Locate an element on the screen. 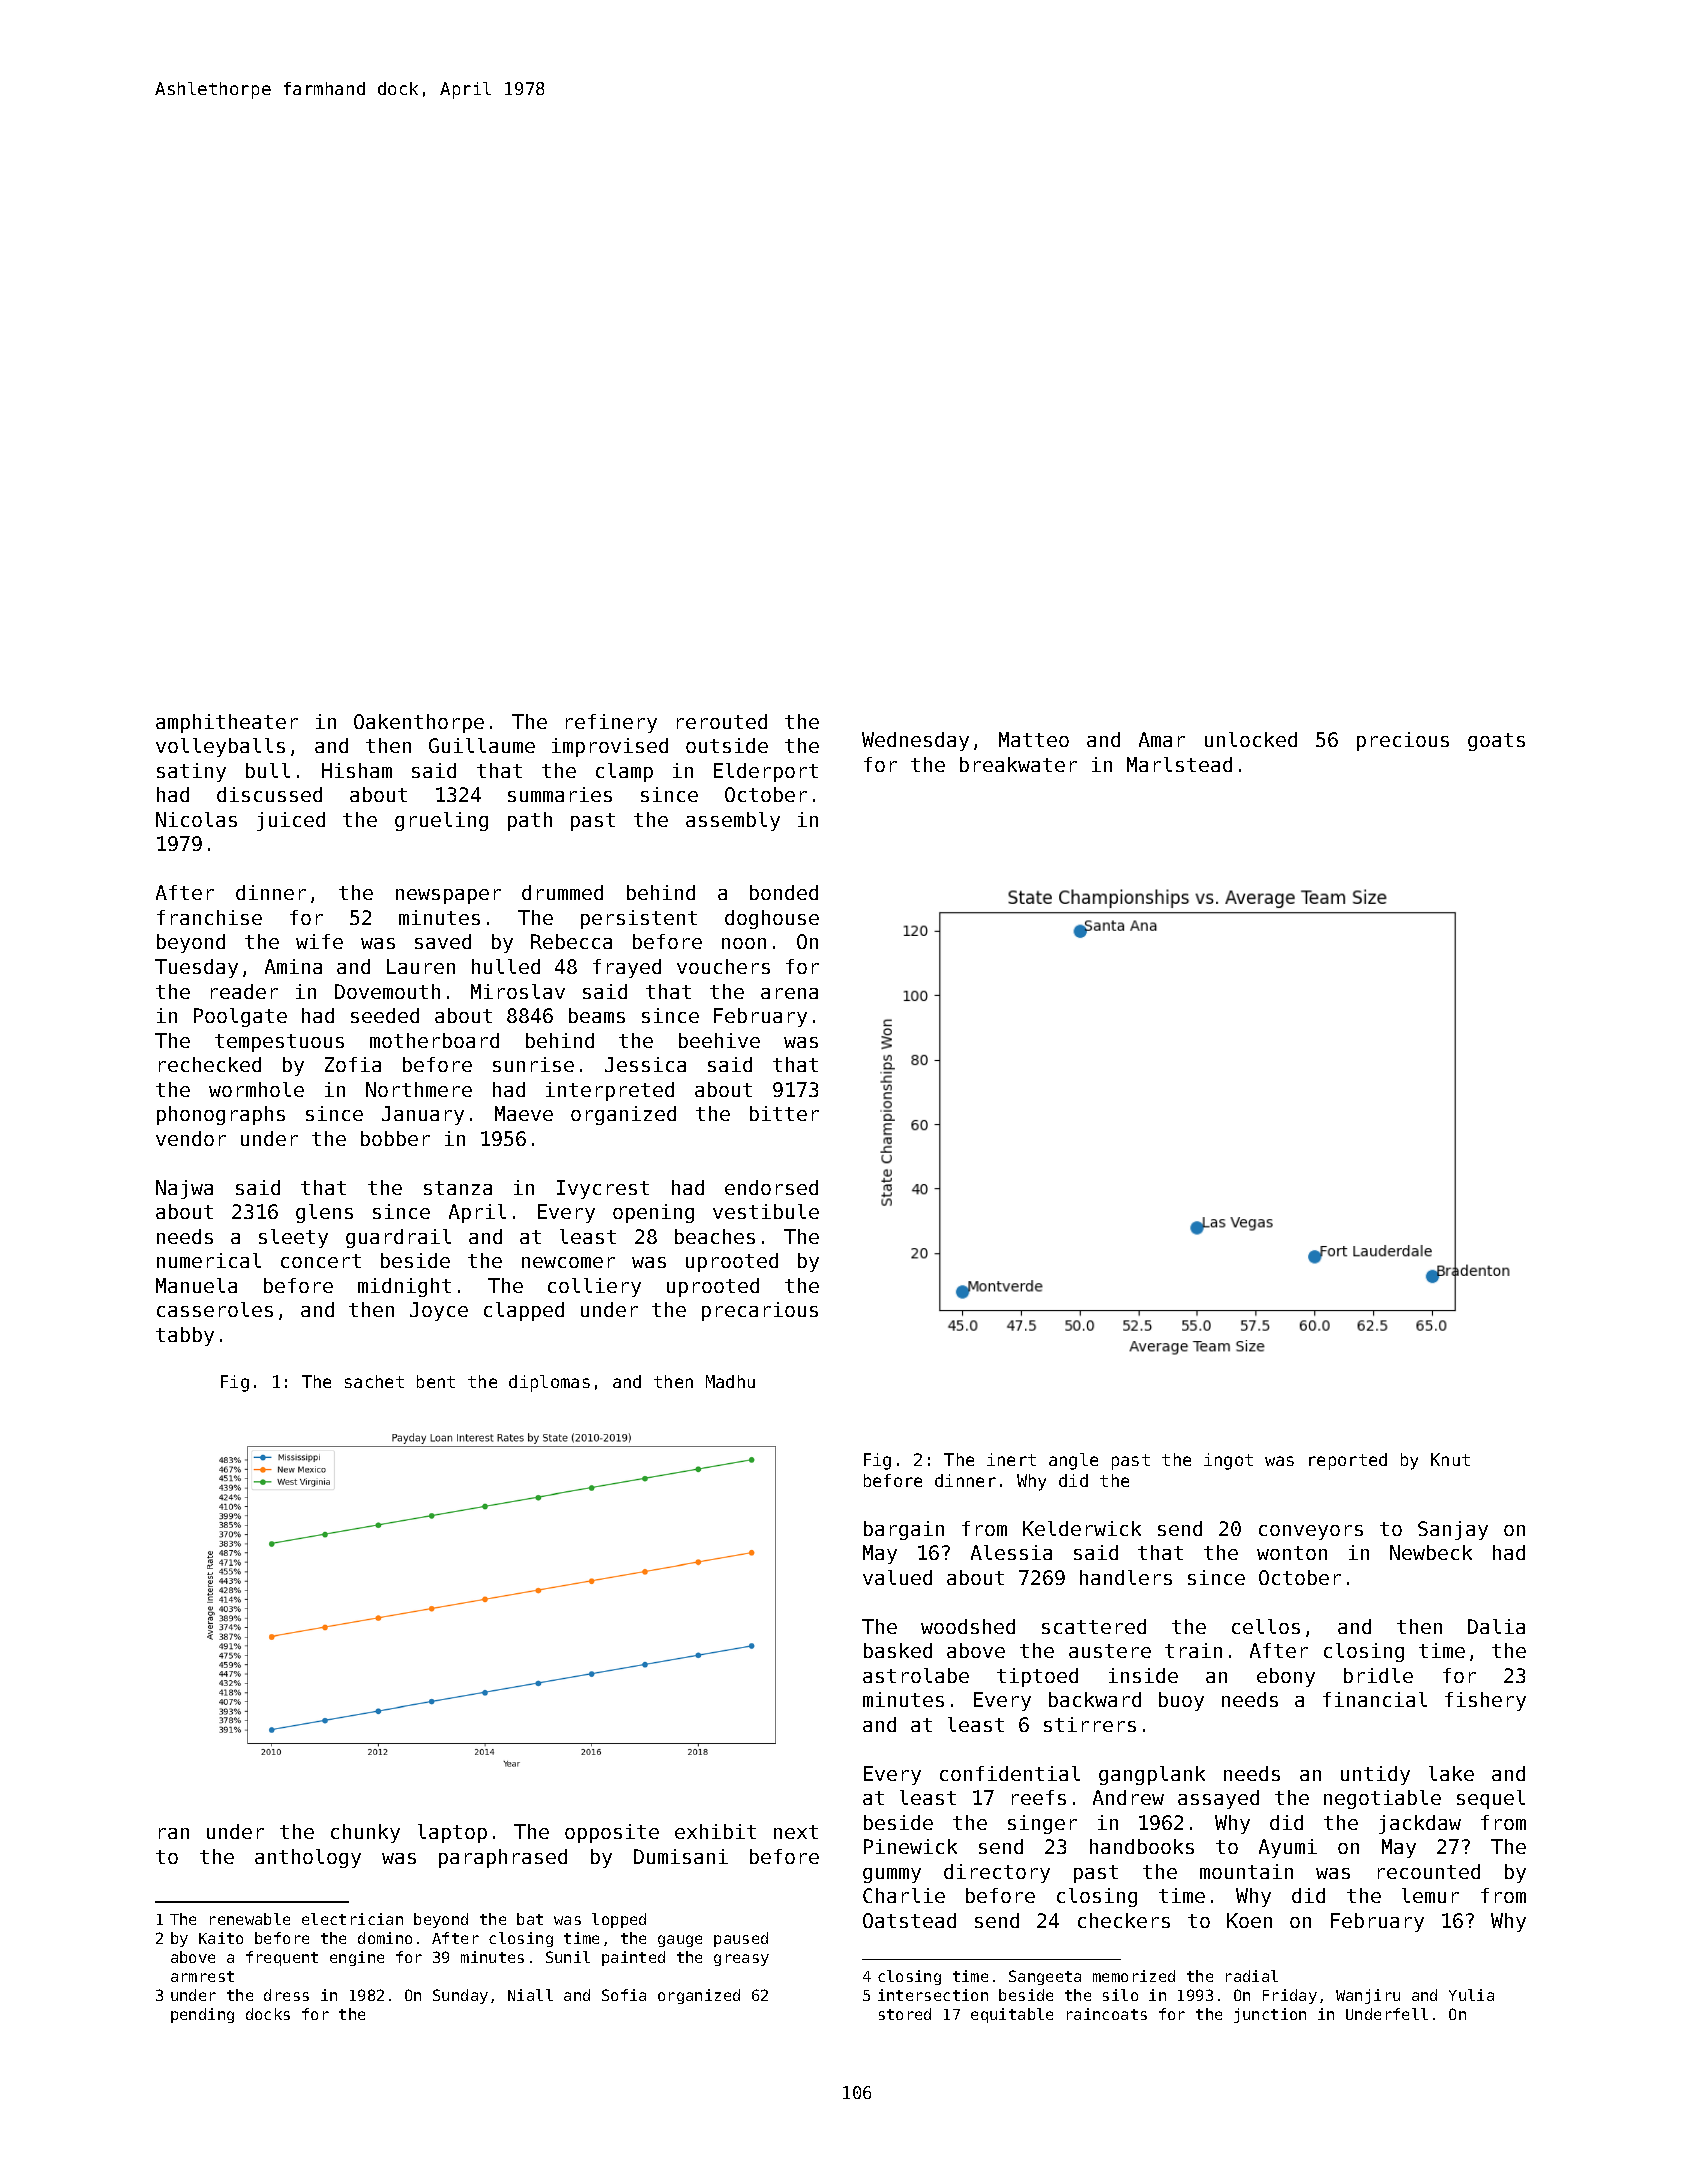 The height and width of the screenshot is (2178, 1683). doghouse is located at coordinates (772, 919).
